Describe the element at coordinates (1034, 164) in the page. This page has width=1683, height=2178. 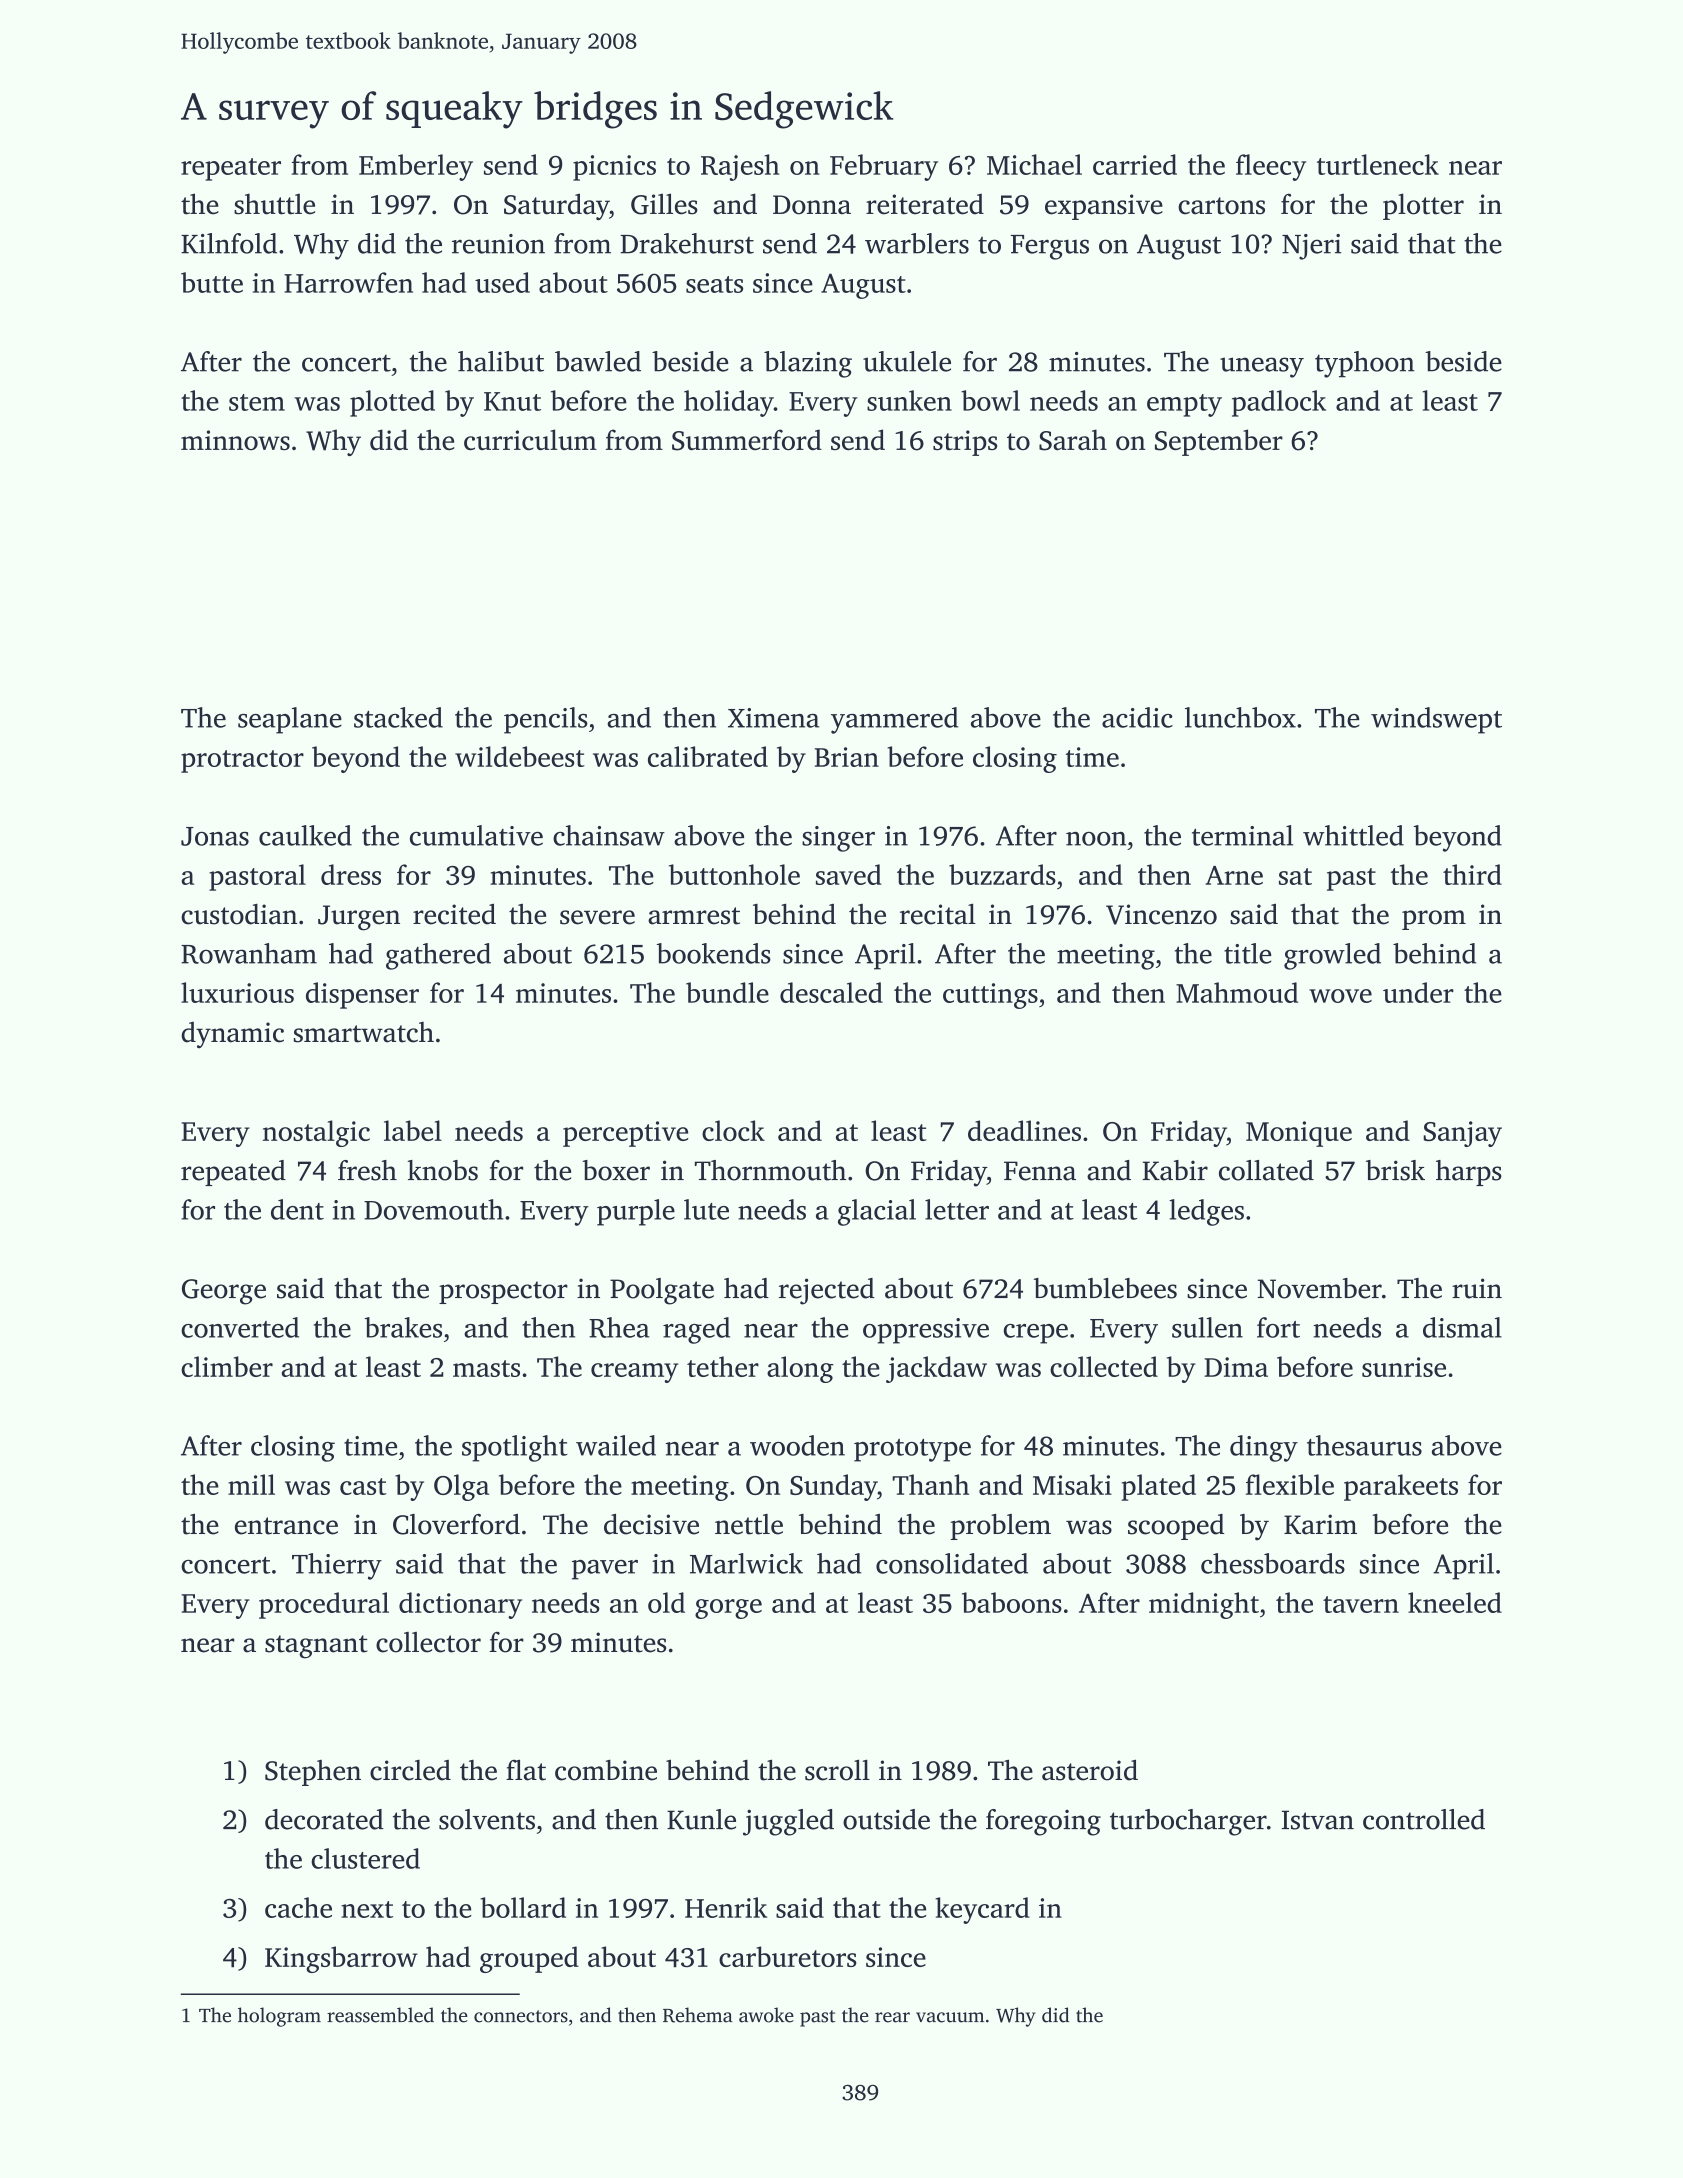
I see `Michael` at that location.
